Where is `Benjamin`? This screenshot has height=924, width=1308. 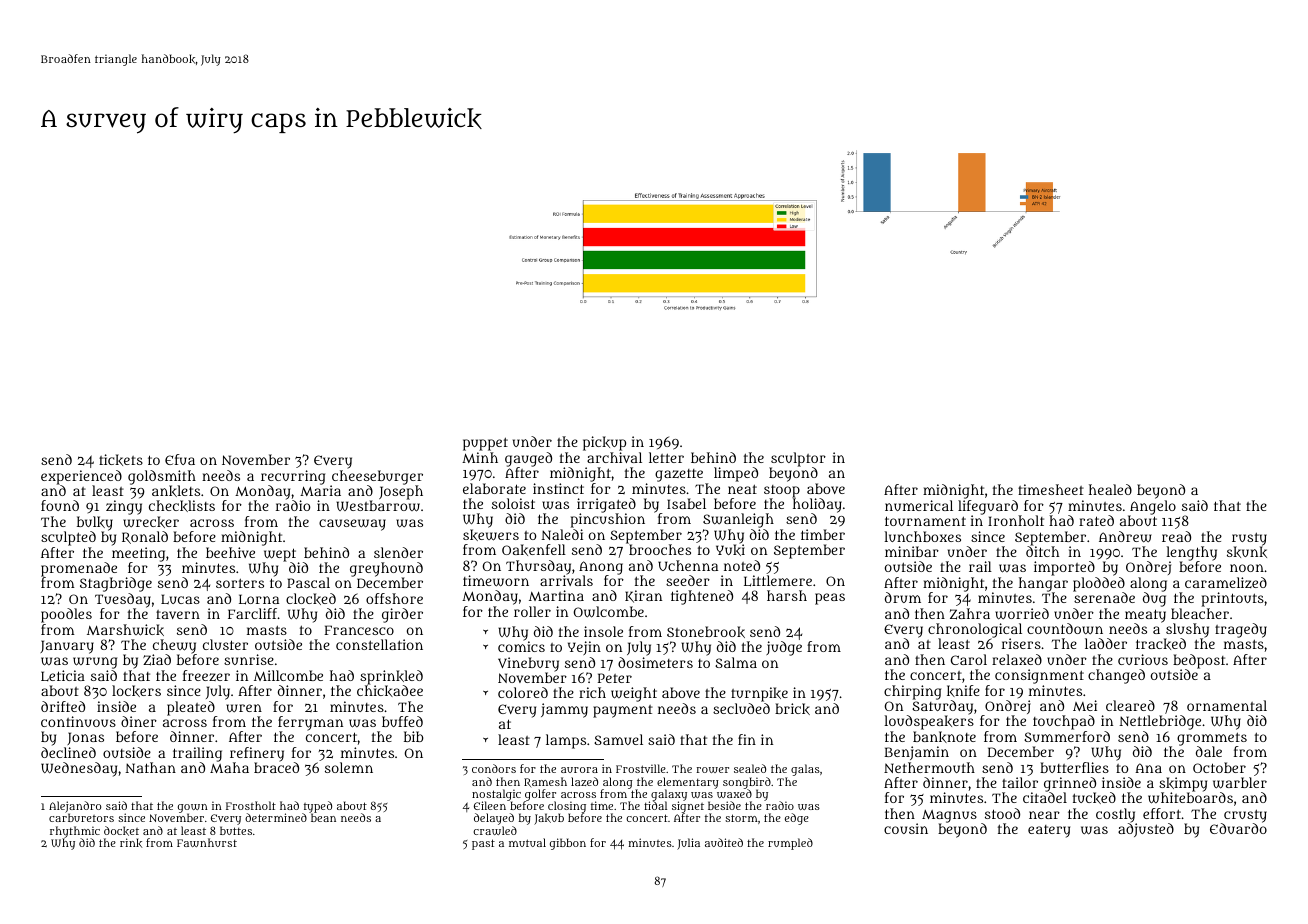
Benjamin is located at coordinates (917, 753).
